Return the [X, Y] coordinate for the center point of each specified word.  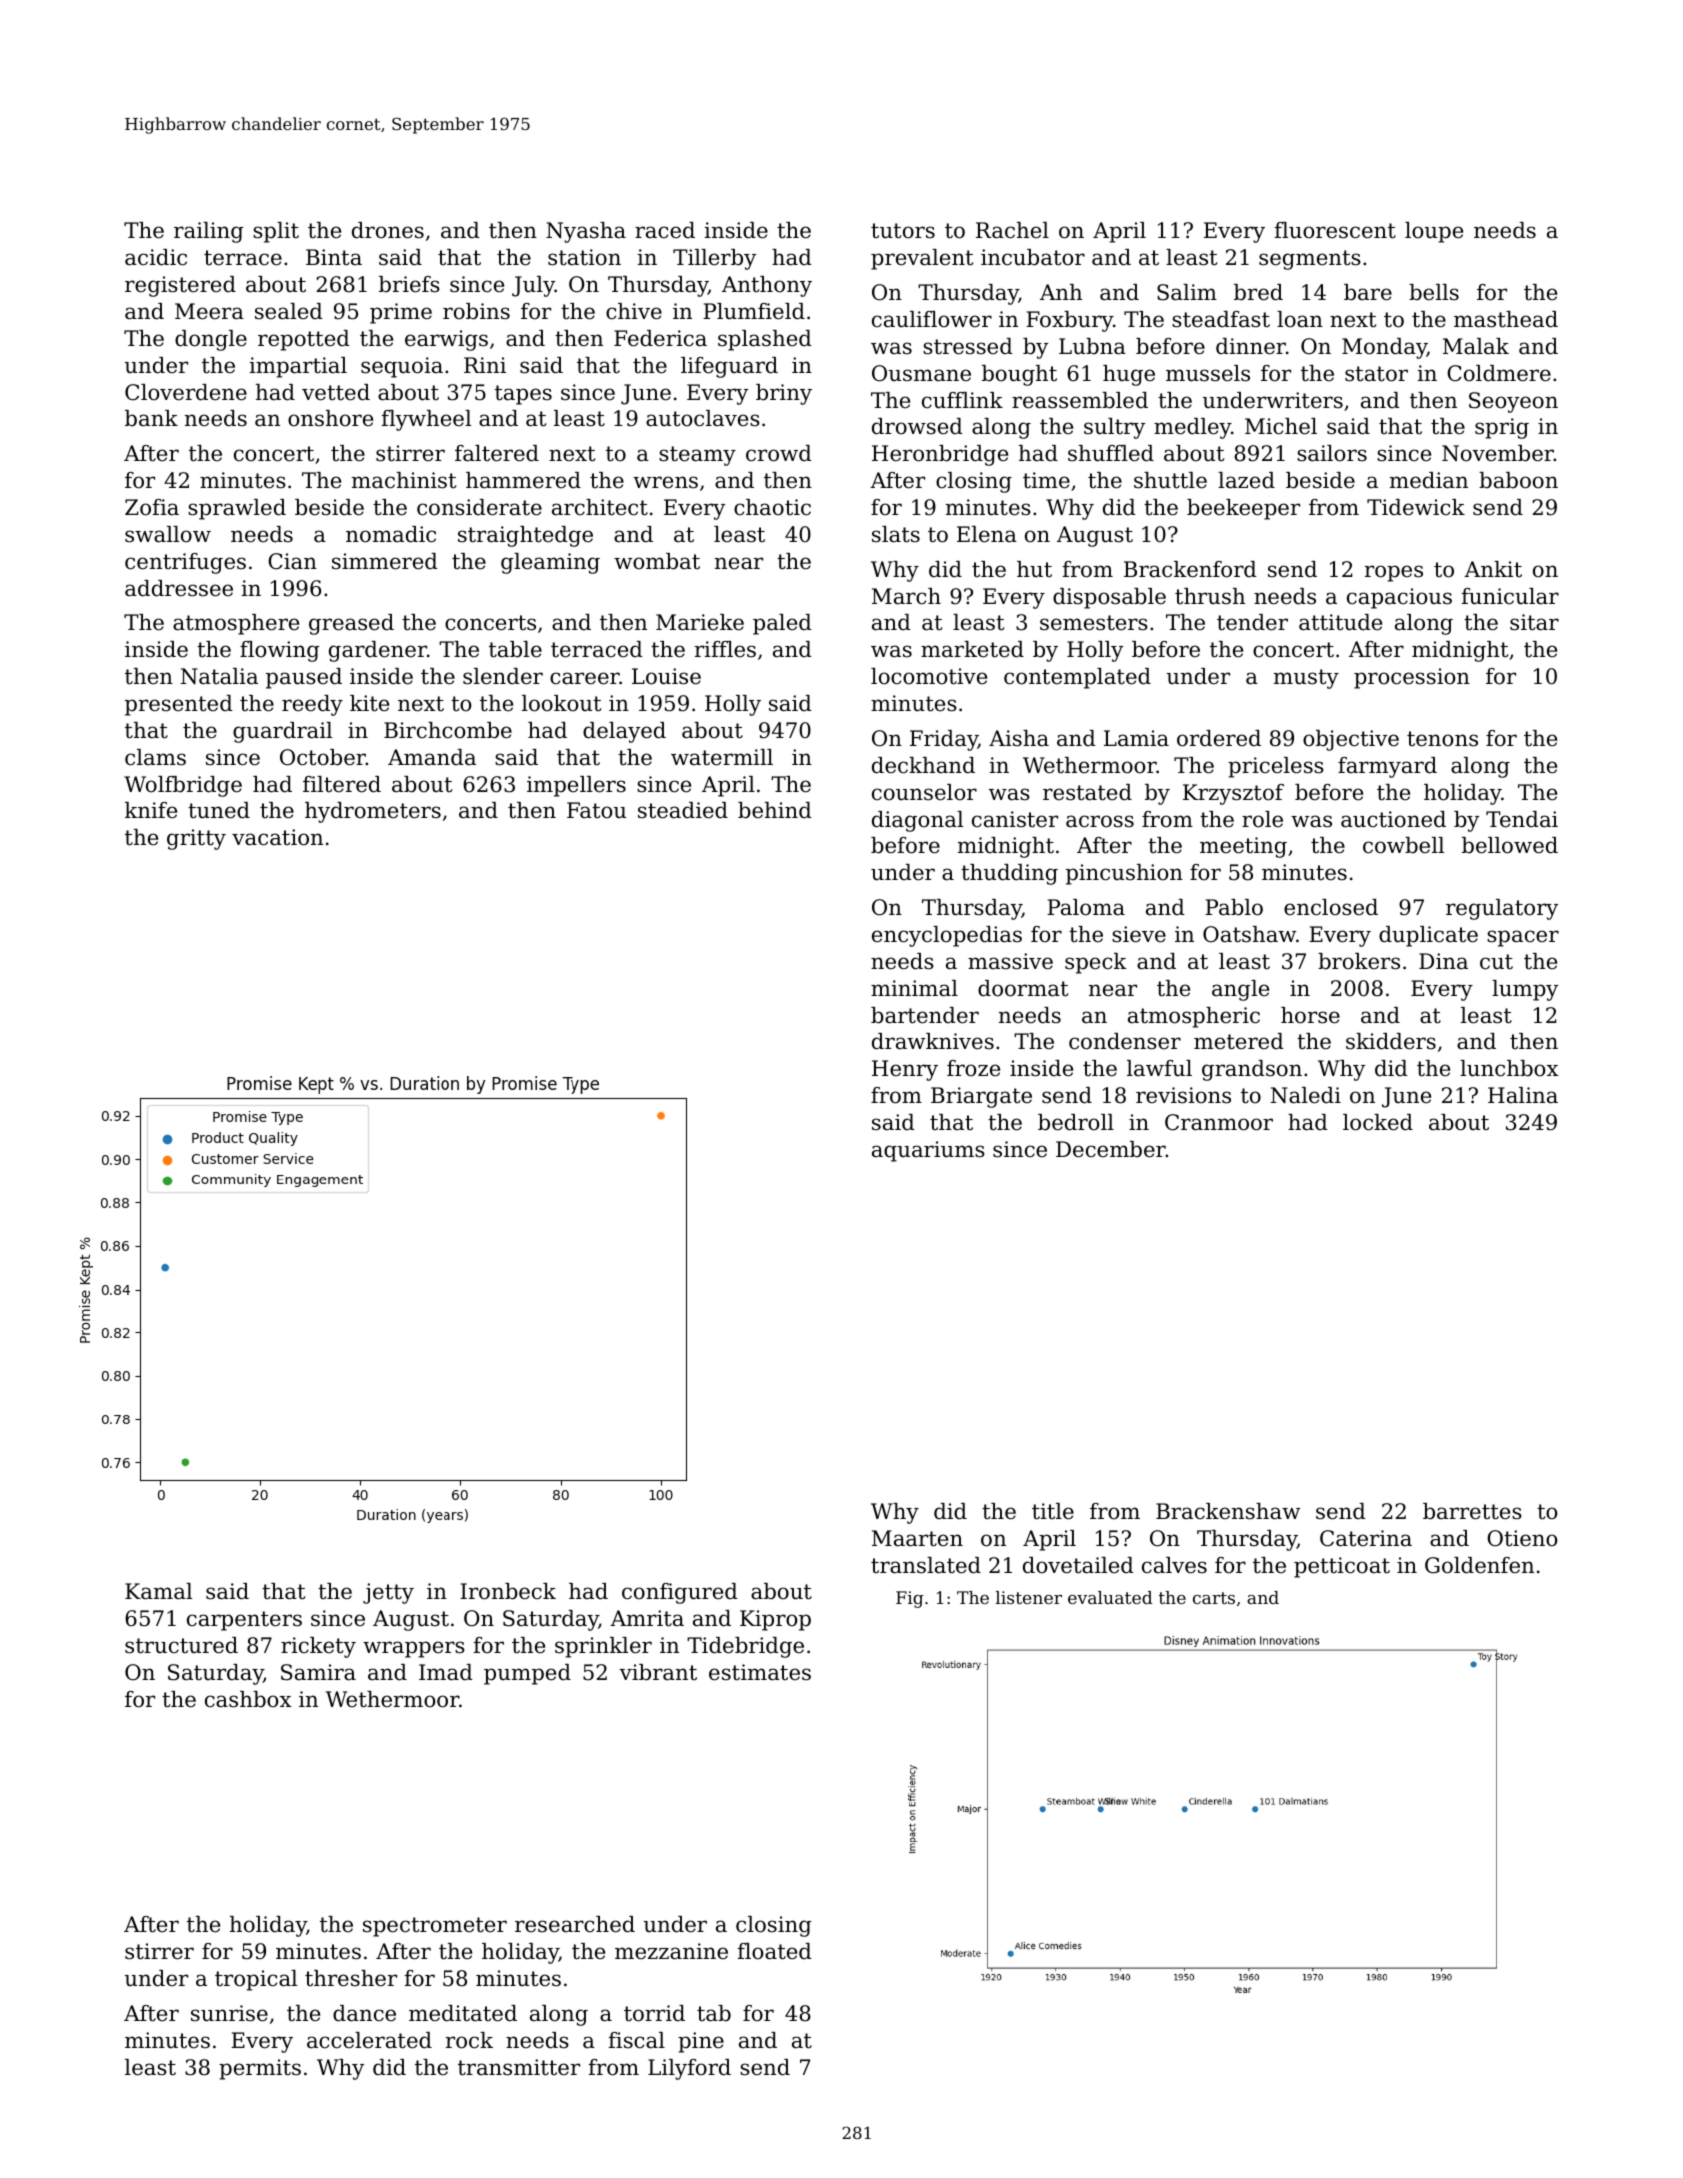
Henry [905, 1070]
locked [1378, 1122]
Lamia [1136, 738]
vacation [277, 837]
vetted [336, 392]
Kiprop [775, 1620]
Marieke [700, 622]
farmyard [1387, 767]
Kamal [158, 1591]
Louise [666, 676]
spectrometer [435, 1927]
